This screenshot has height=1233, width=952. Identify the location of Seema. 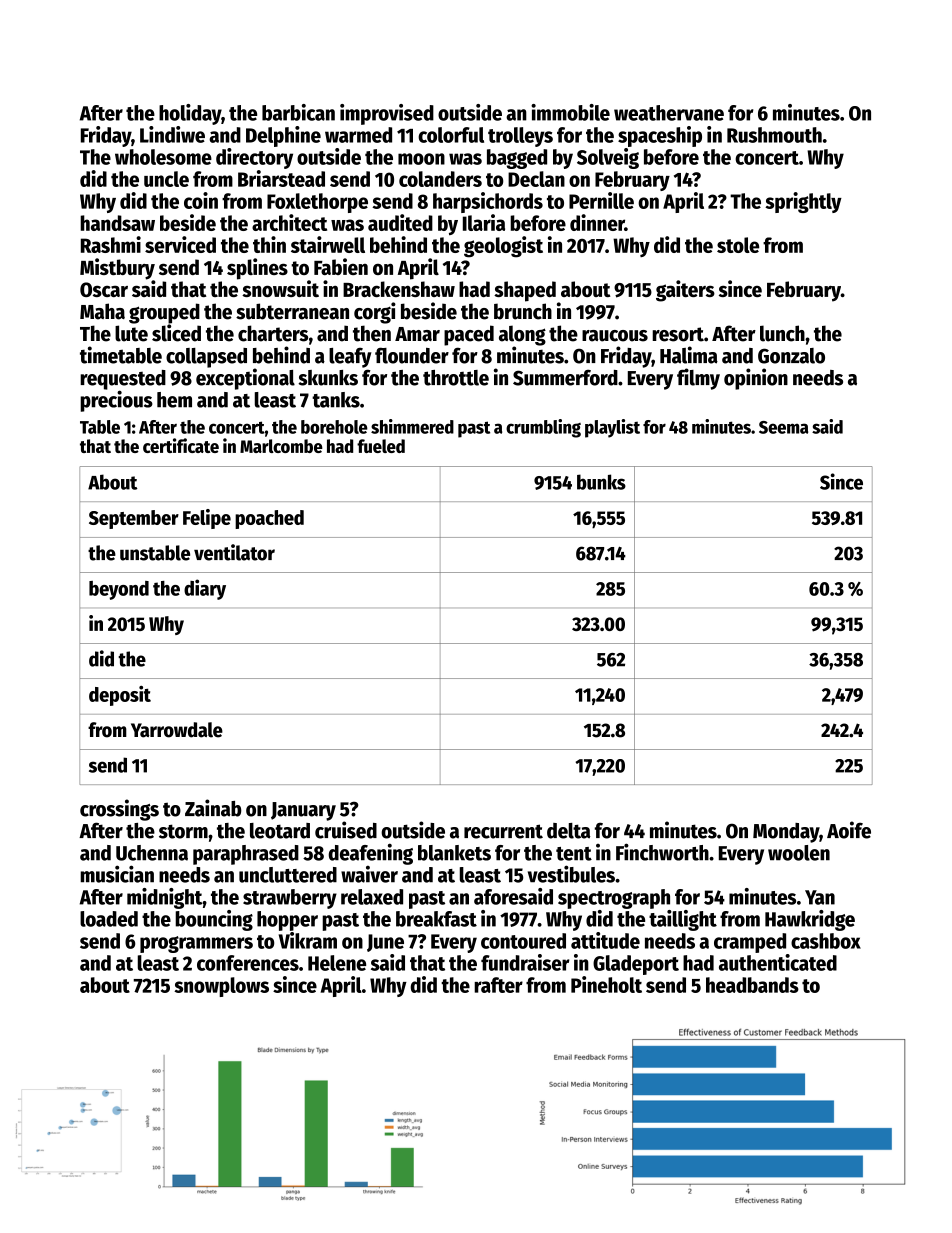
(783, 427).
